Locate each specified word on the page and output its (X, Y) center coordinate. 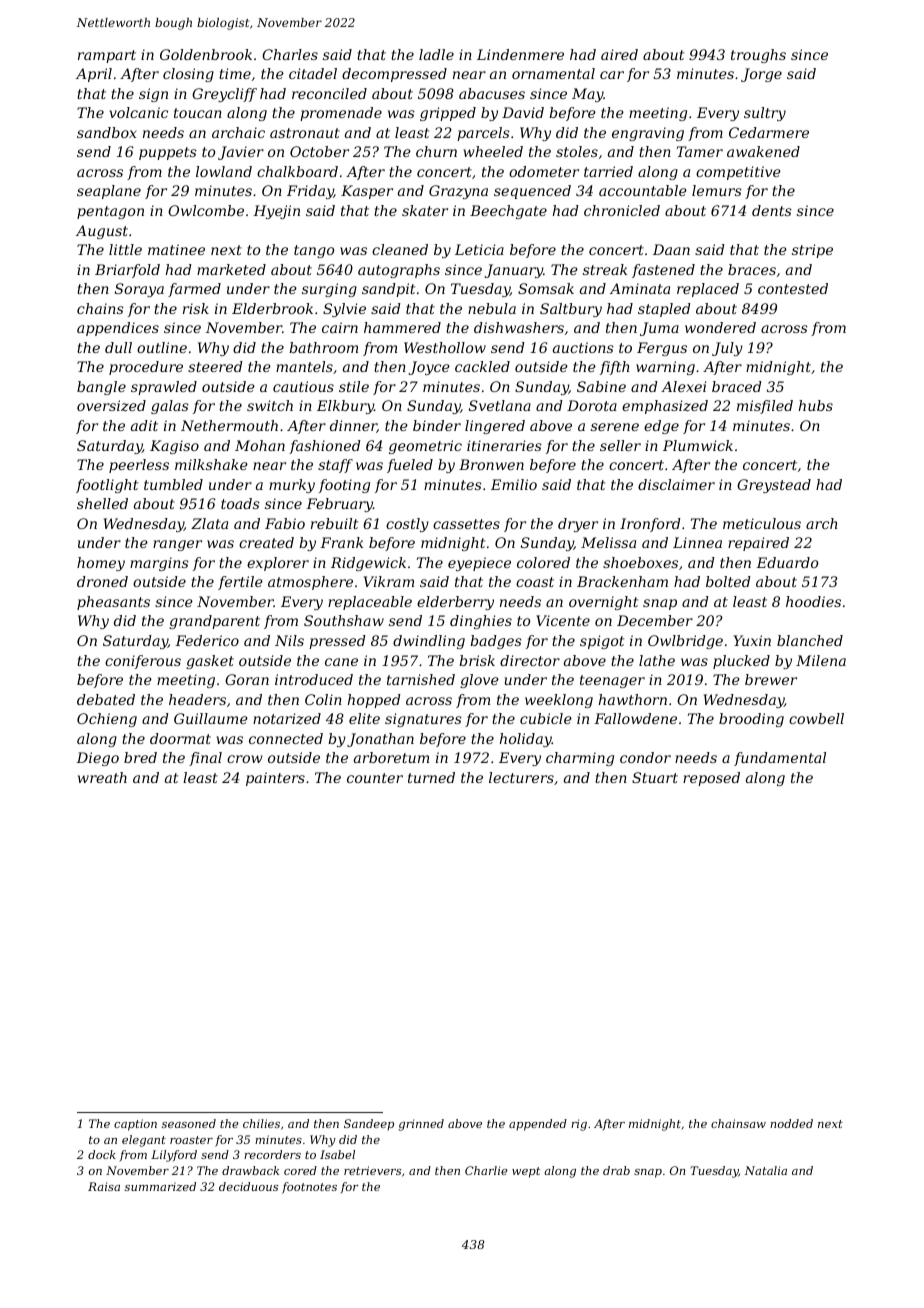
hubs (816, 405)
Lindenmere (520, 54)
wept (526, 1172)
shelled (102, 503)
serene (615, 427)
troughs (758, 56)
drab (616, 1170)
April (94, 75)
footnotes (309, 1188)
